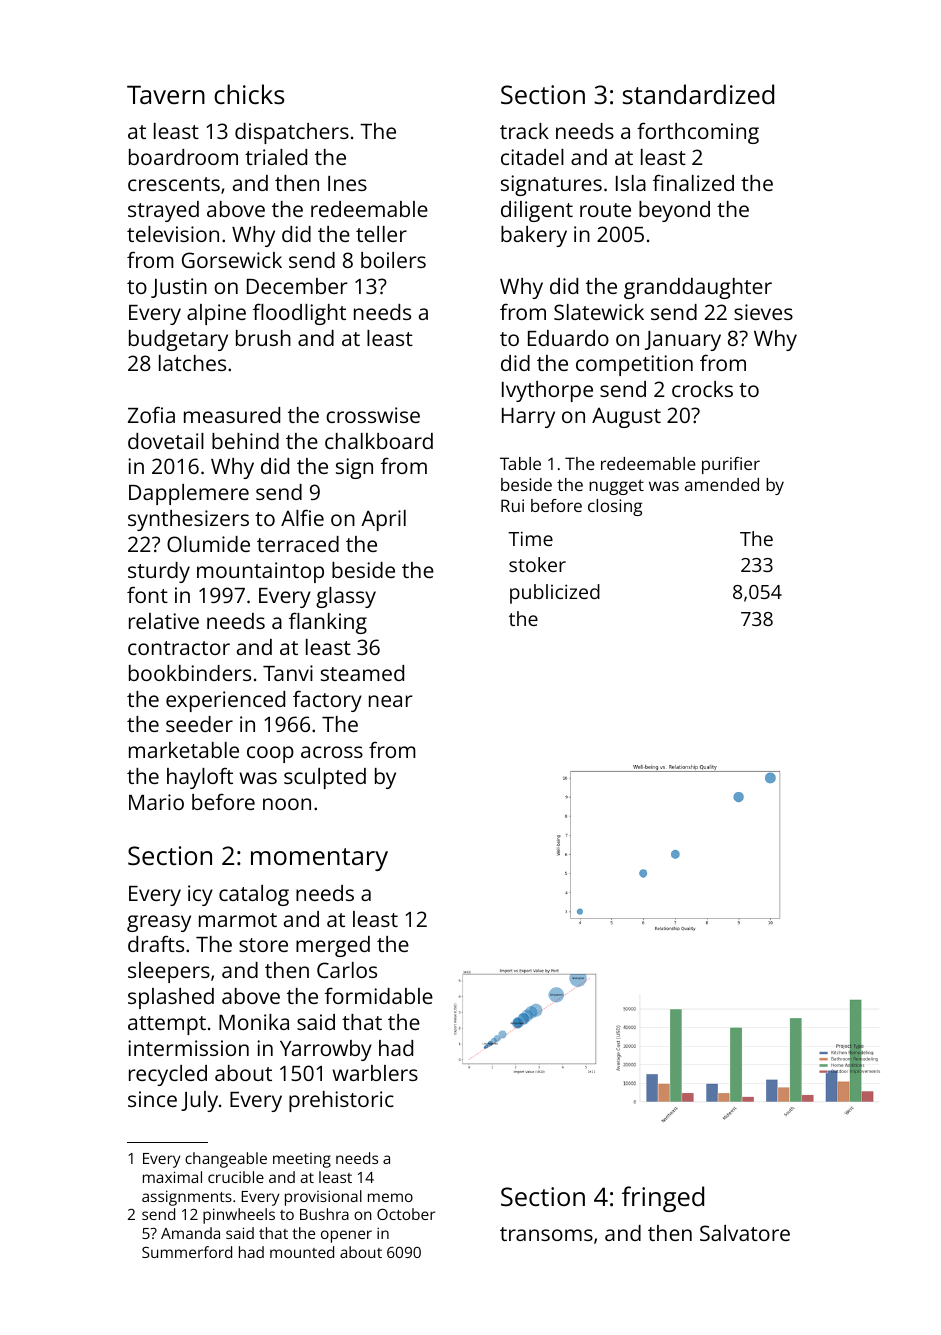 This screenshot has height=1335, width=941. I want to click on fringed, so click(663, 1199).
